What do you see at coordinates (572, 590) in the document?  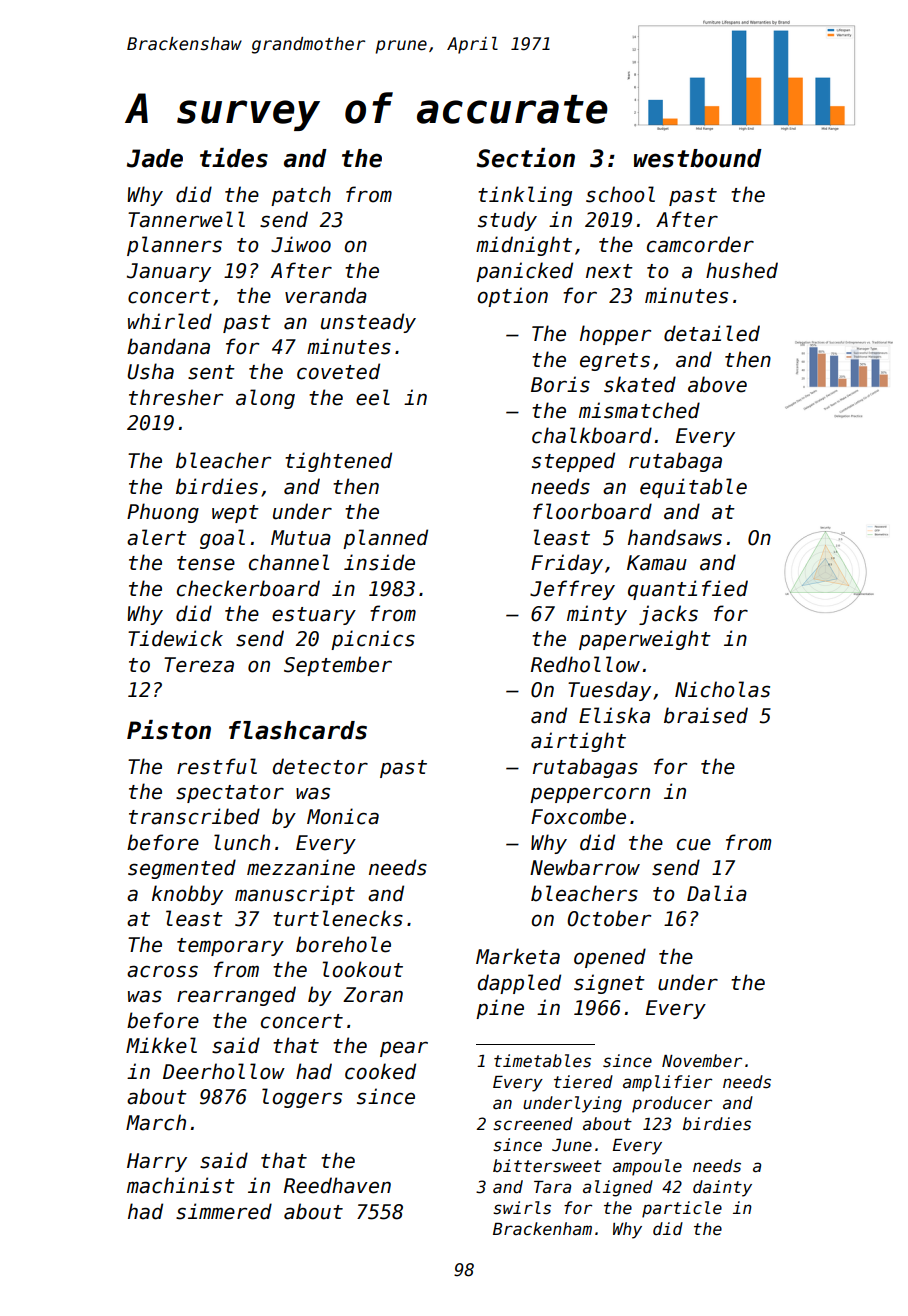 I see `Jeffrey` at bounding box center [572, 590].
